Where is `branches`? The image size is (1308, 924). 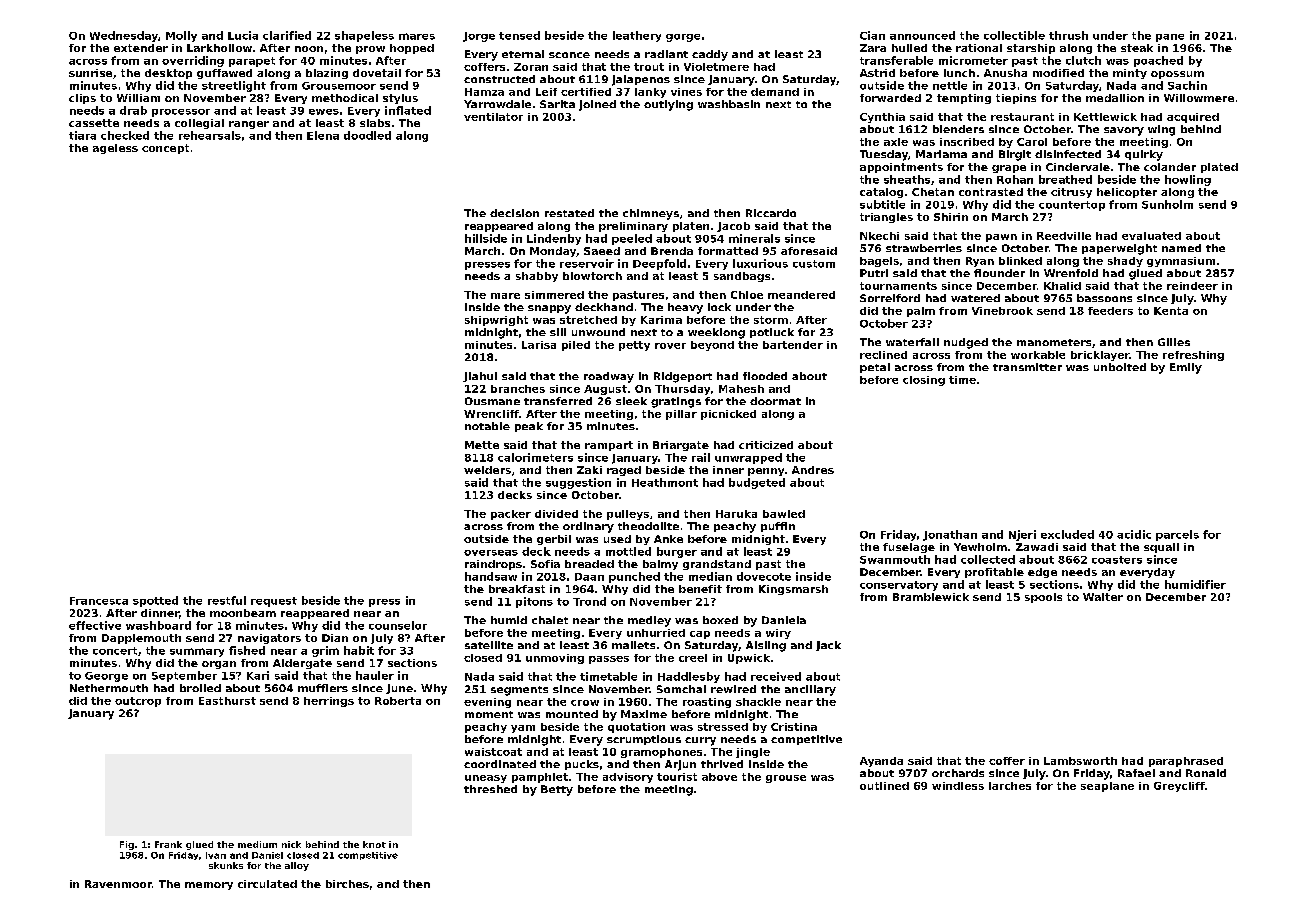
branches is located at coordinates (518, 389).
